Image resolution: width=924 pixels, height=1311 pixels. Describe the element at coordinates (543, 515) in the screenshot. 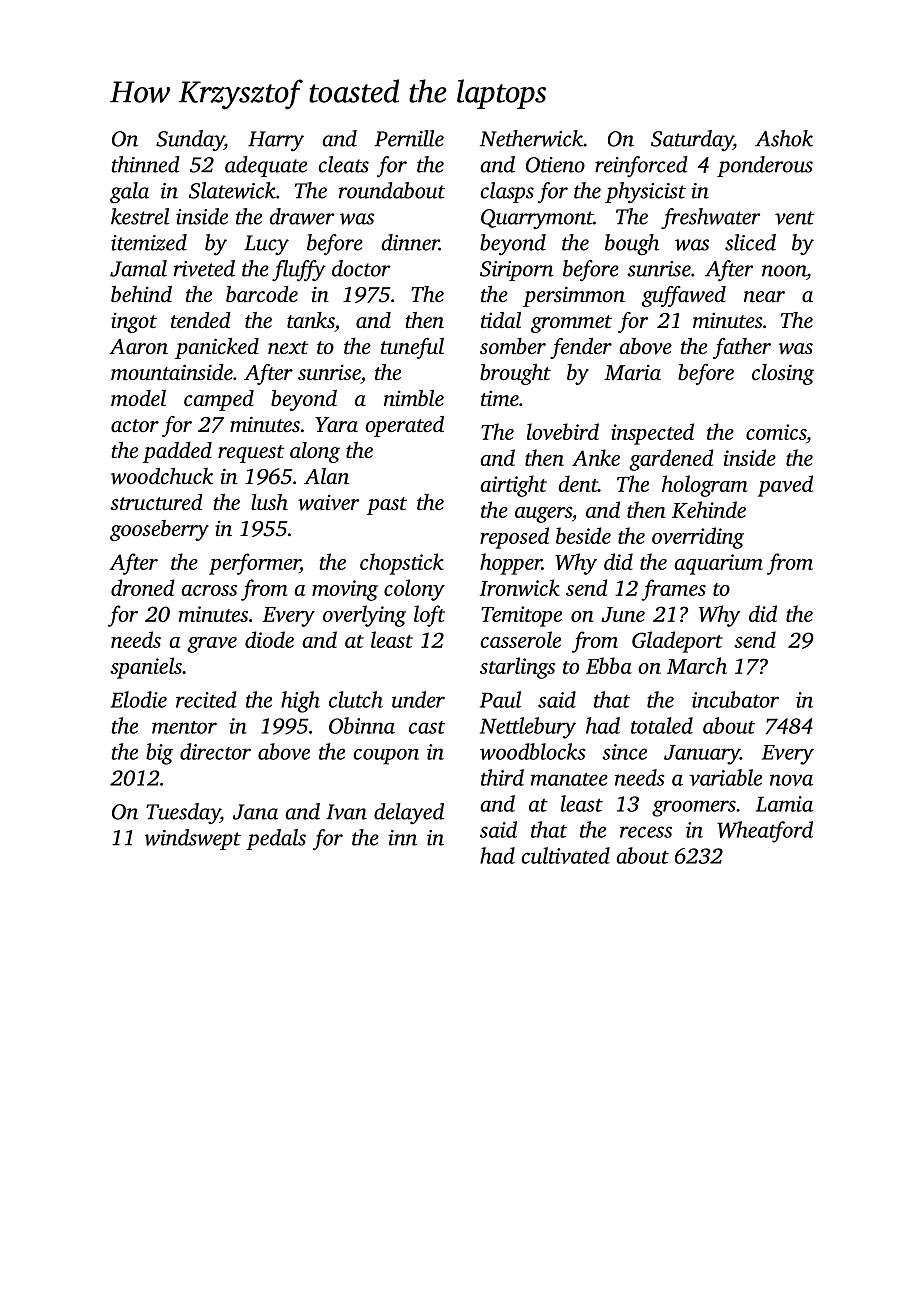

I see `augers` at that location.
